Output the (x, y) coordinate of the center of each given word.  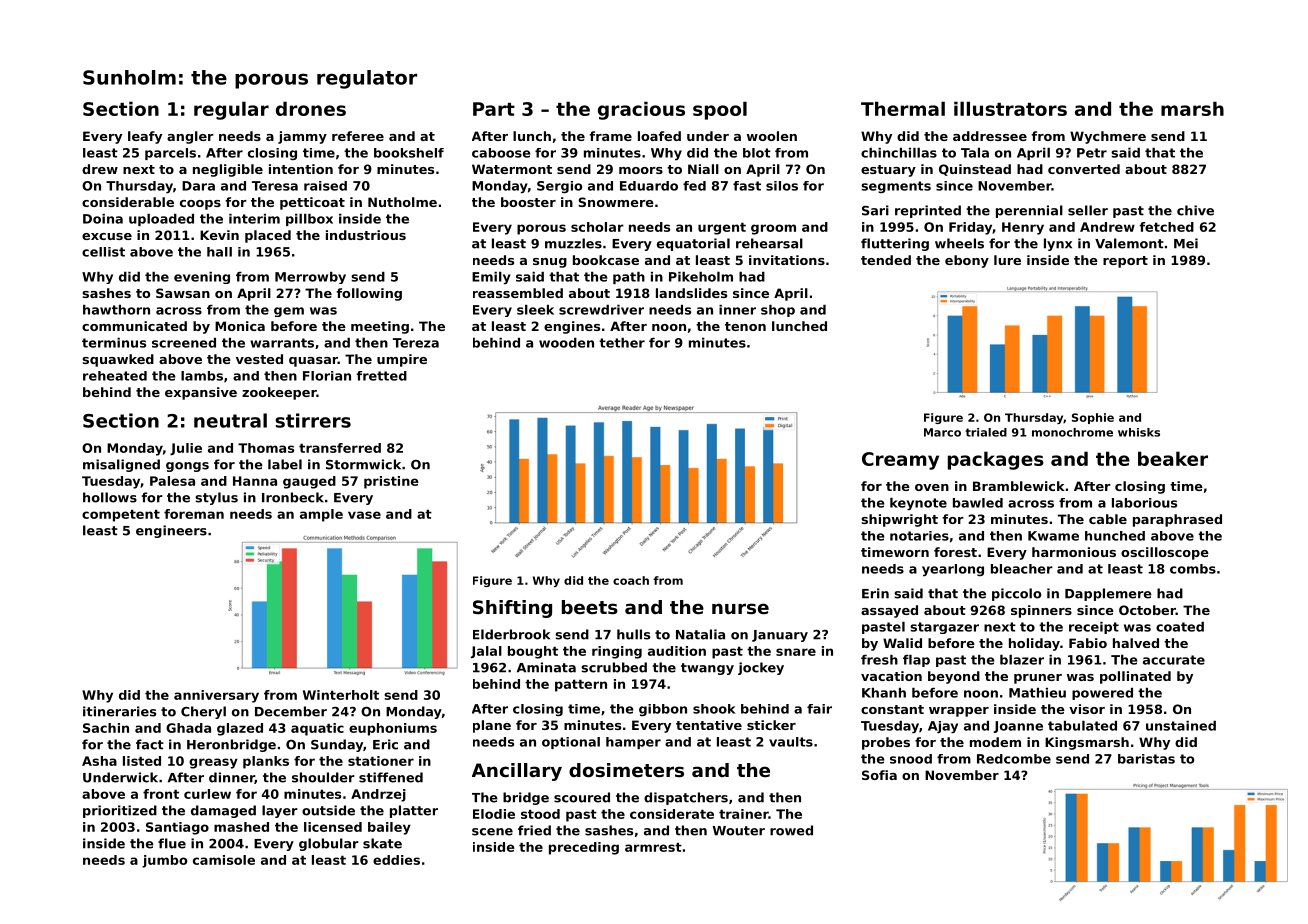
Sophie (1093, 418)
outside (328, 810)
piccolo (1016, 594)
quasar (313, 362)
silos (782, 186)
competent (121, 515)
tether (622, 343)
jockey (761, 668)
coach (631, 580)
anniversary (216, 696)
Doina (103, 219)
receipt (1094, 628)
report (1125, 262)
